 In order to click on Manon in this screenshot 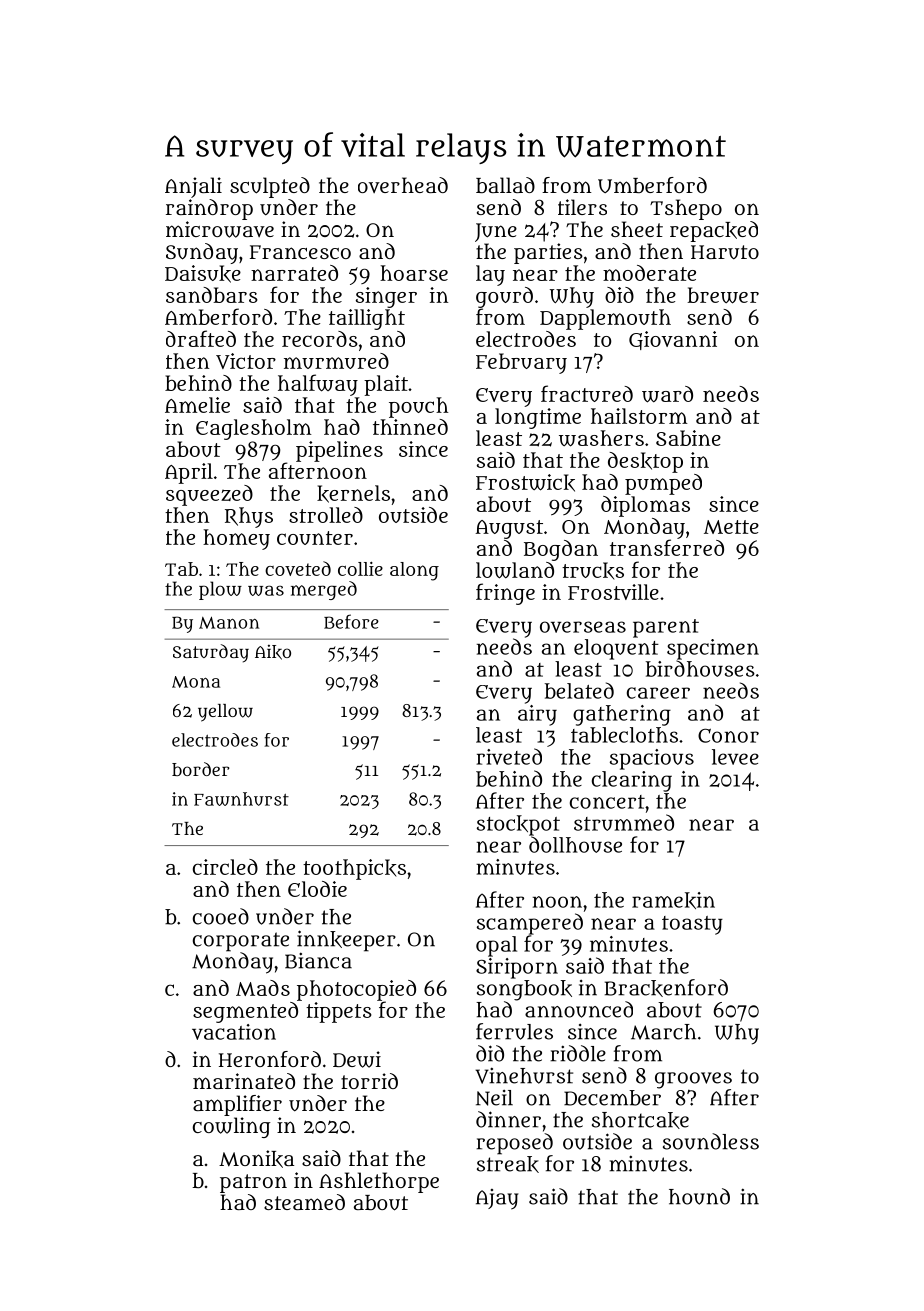, I will do `click(229, 623)`.
